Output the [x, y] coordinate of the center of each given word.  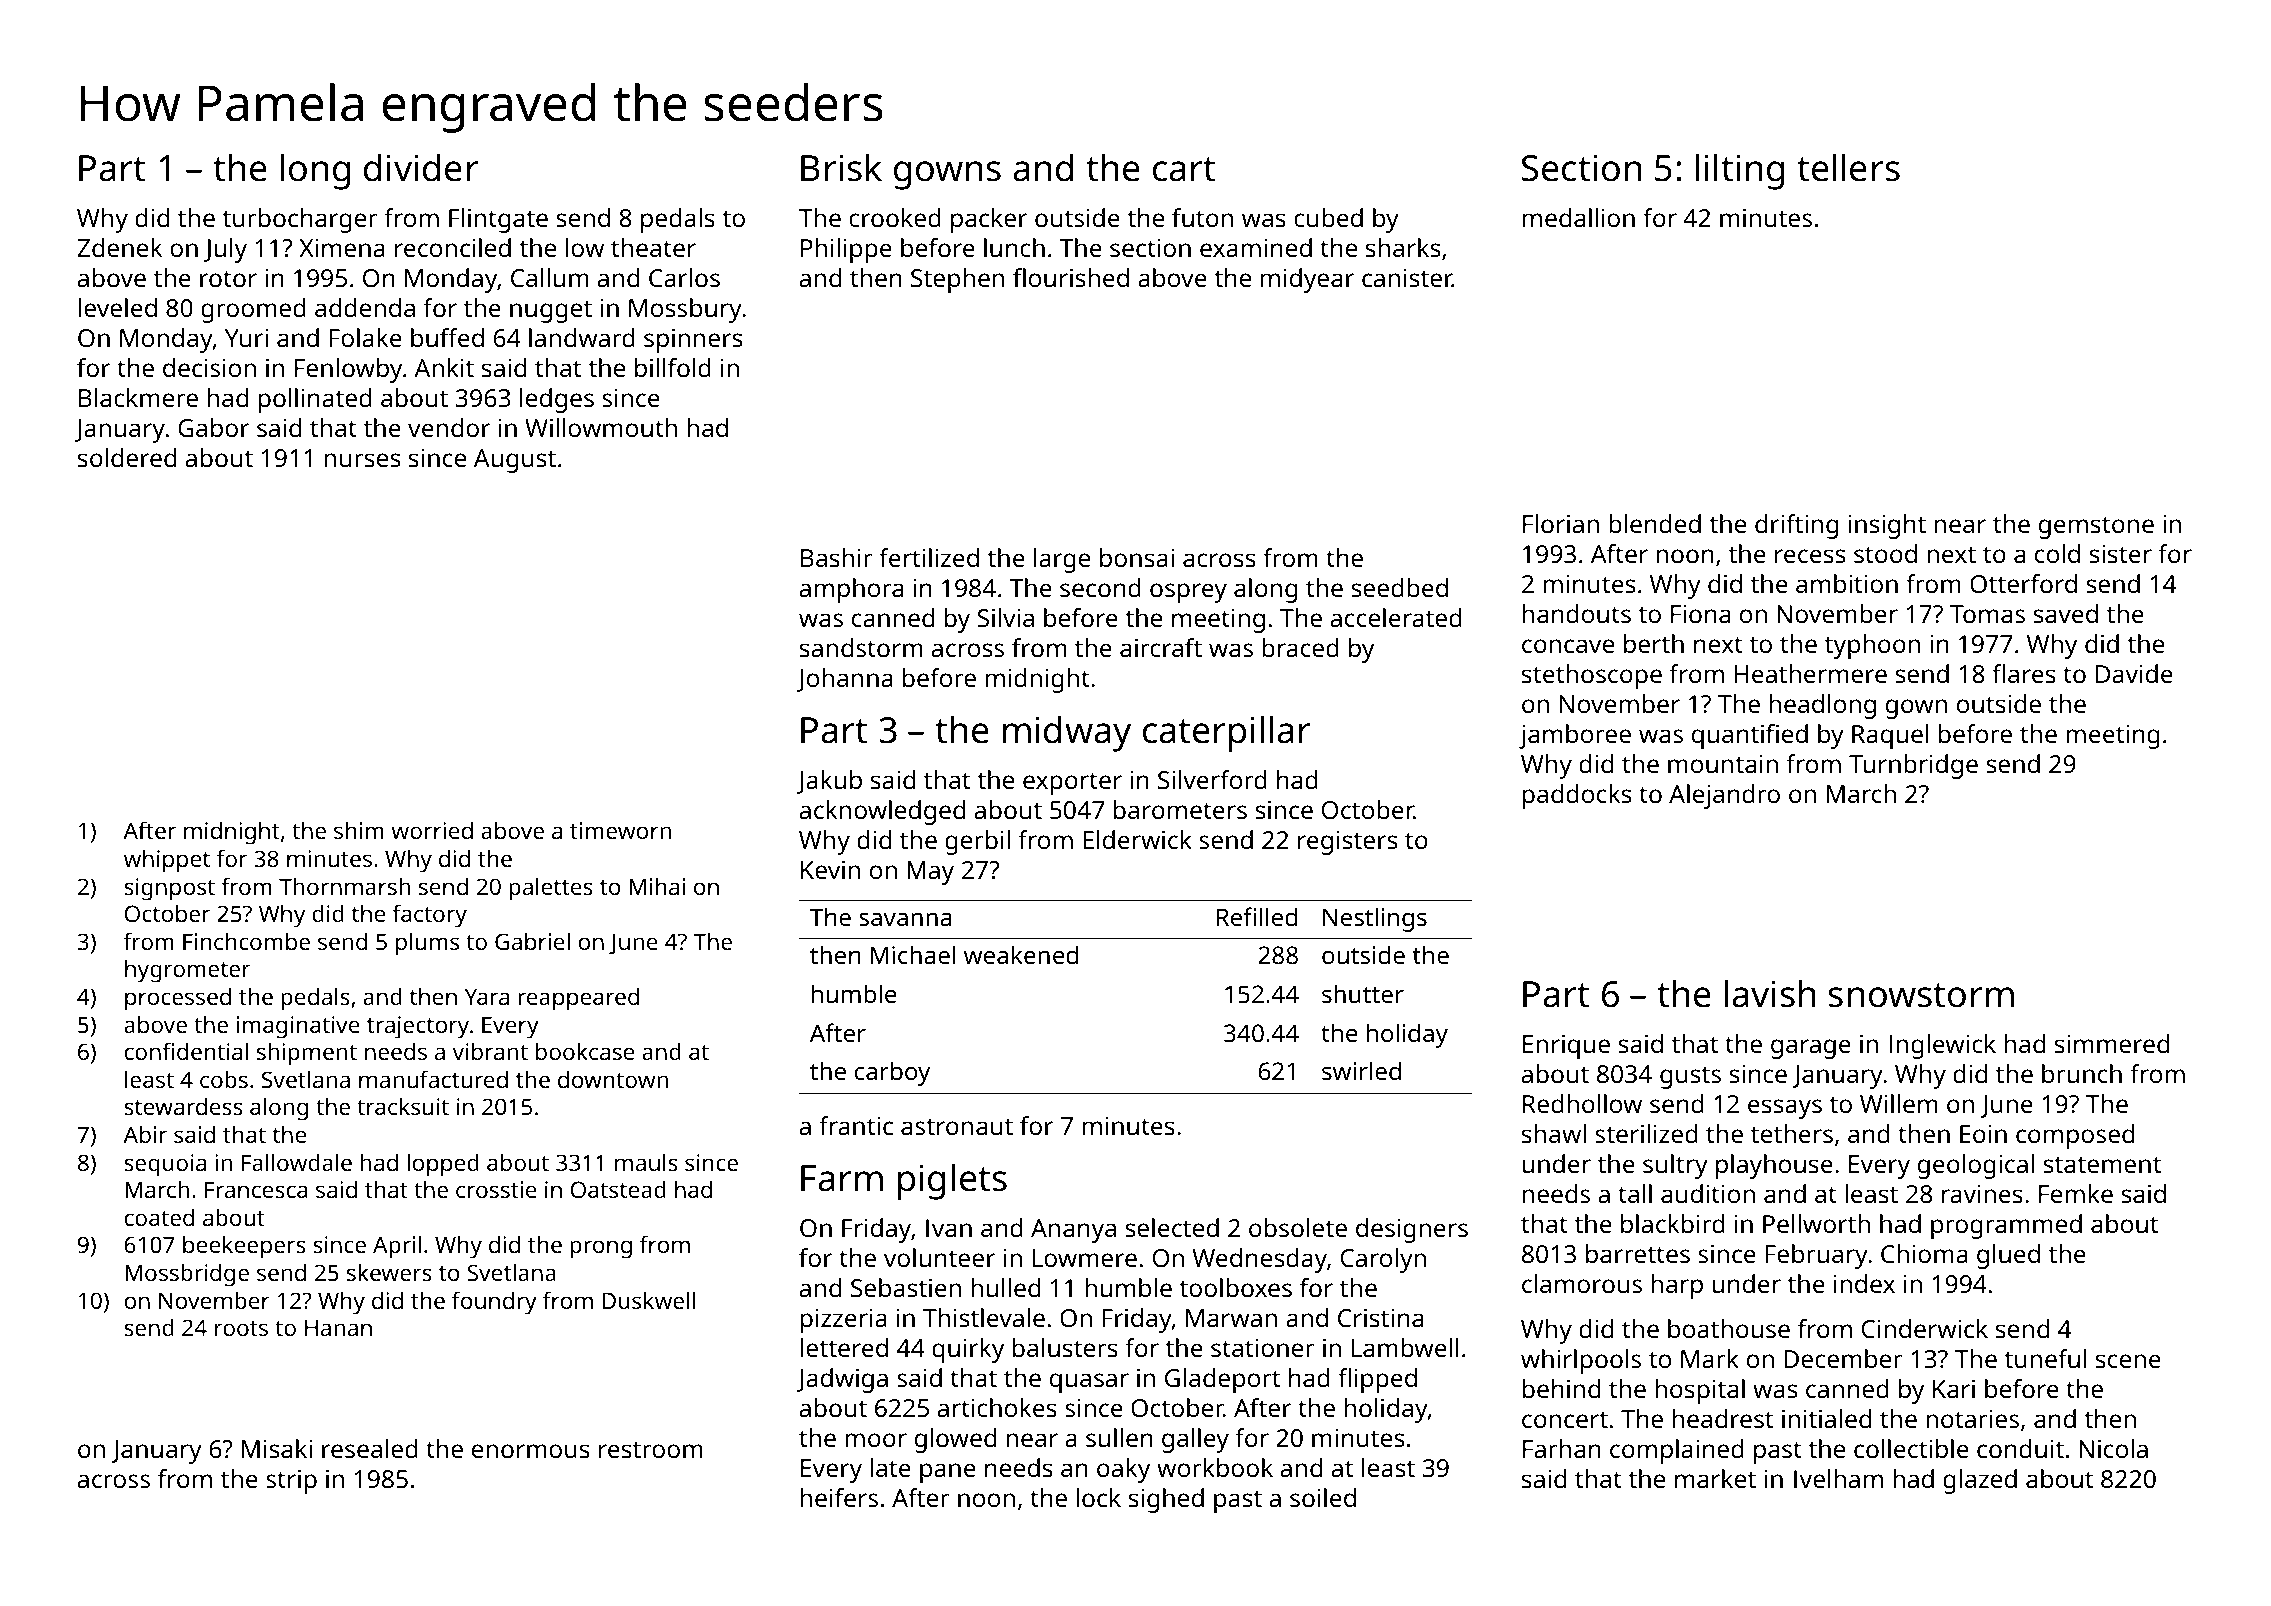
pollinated [315, 400]
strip [291, 1482]
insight [1887, 526]
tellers [1848, 167]
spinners [693, 341]
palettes [551, 889]
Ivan [949, 1228]
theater [653, 247]
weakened [1021, 954]
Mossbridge [187, 1275]
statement [2102, 1164]
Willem [1898, 1103]
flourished [1071, 277]
